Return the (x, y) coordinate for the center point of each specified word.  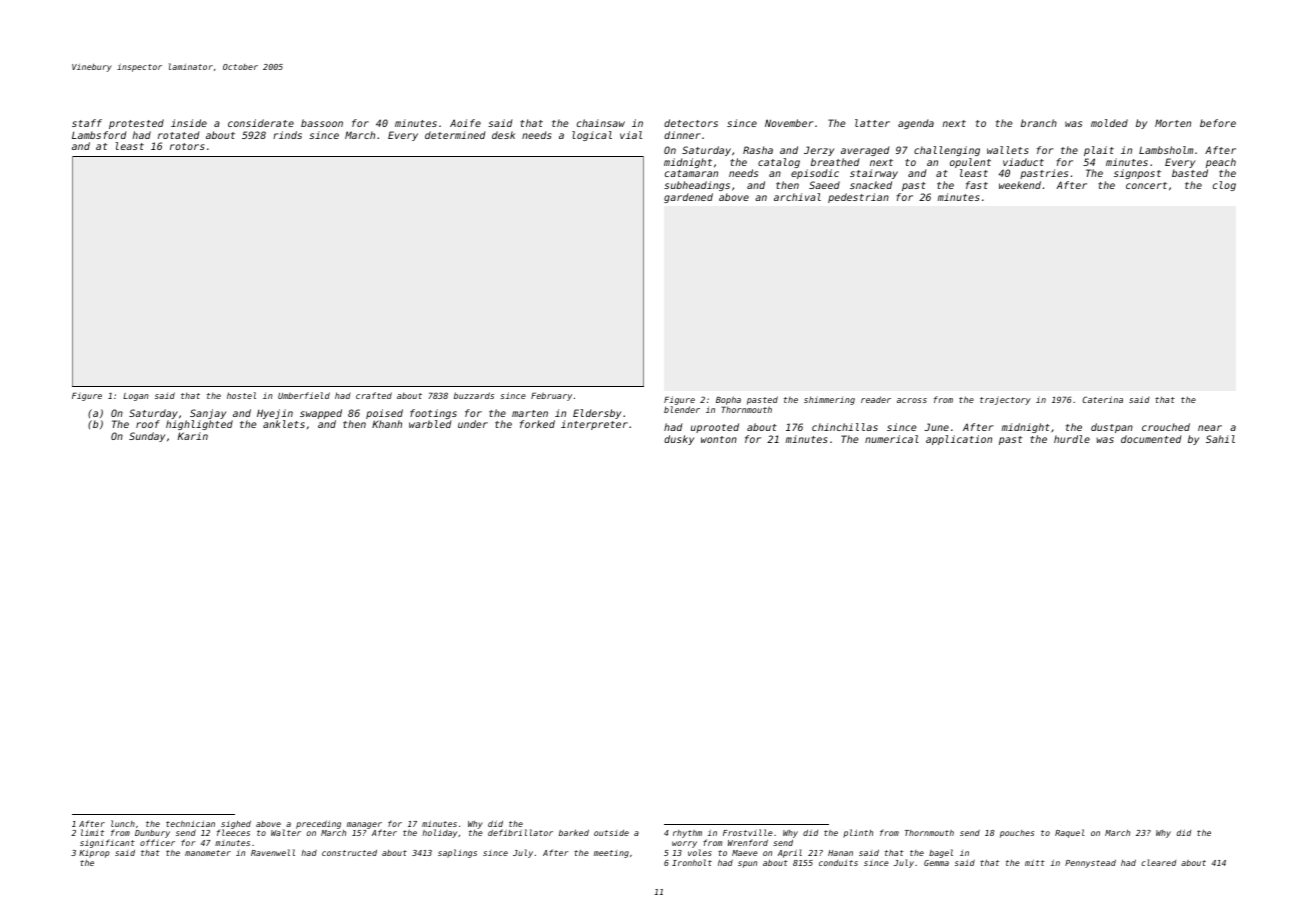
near (1210, 428)
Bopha (728, 400)
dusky (679, 440)
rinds (287, 135)
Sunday (147, 437)
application (959, 440)
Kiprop (94, 854)
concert (1146, 185)
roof (148, 424)
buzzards (474, 395)
